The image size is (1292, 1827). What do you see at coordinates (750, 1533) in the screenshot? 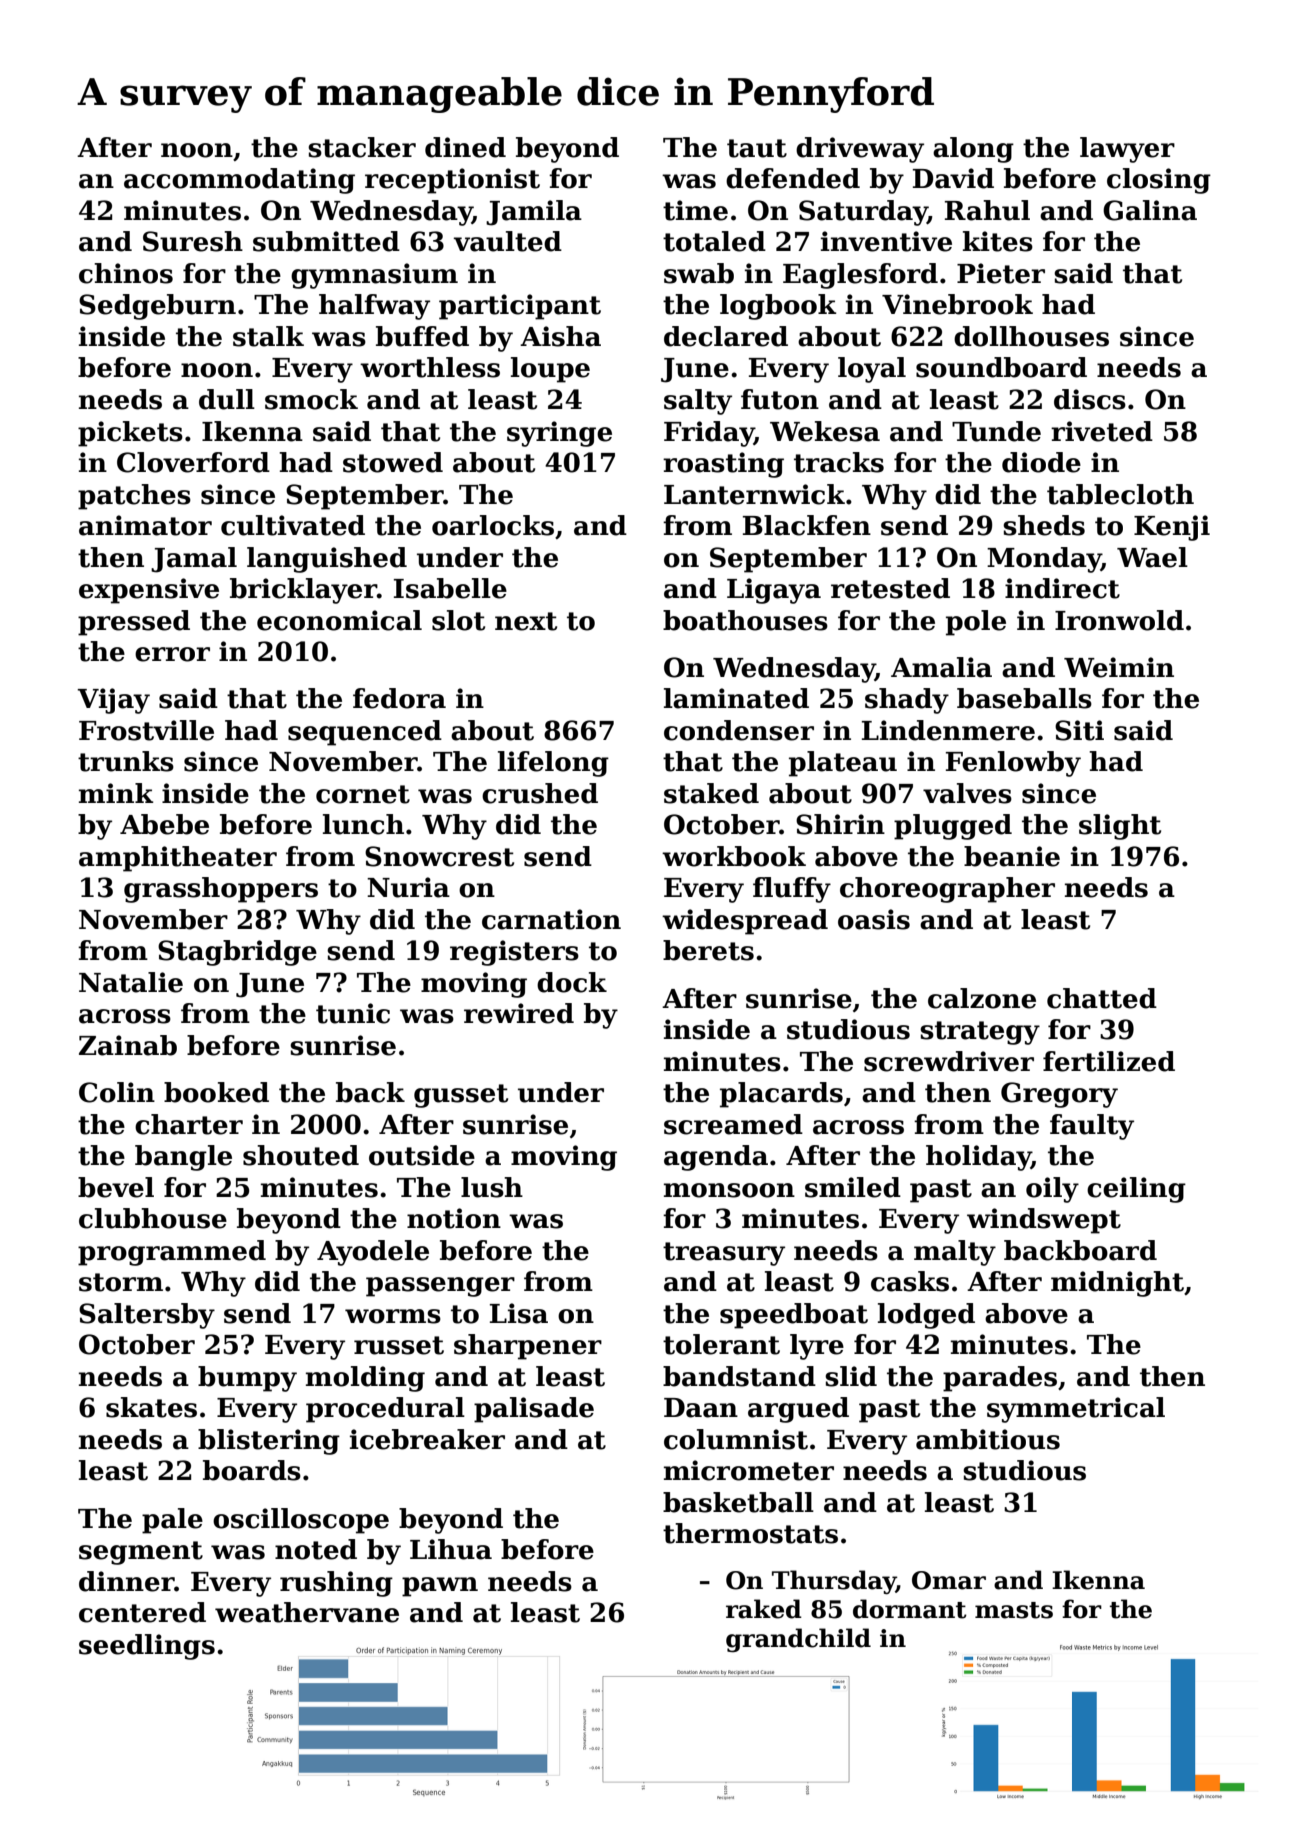
I see `thermostats` at bounding box center [750, 1533].
